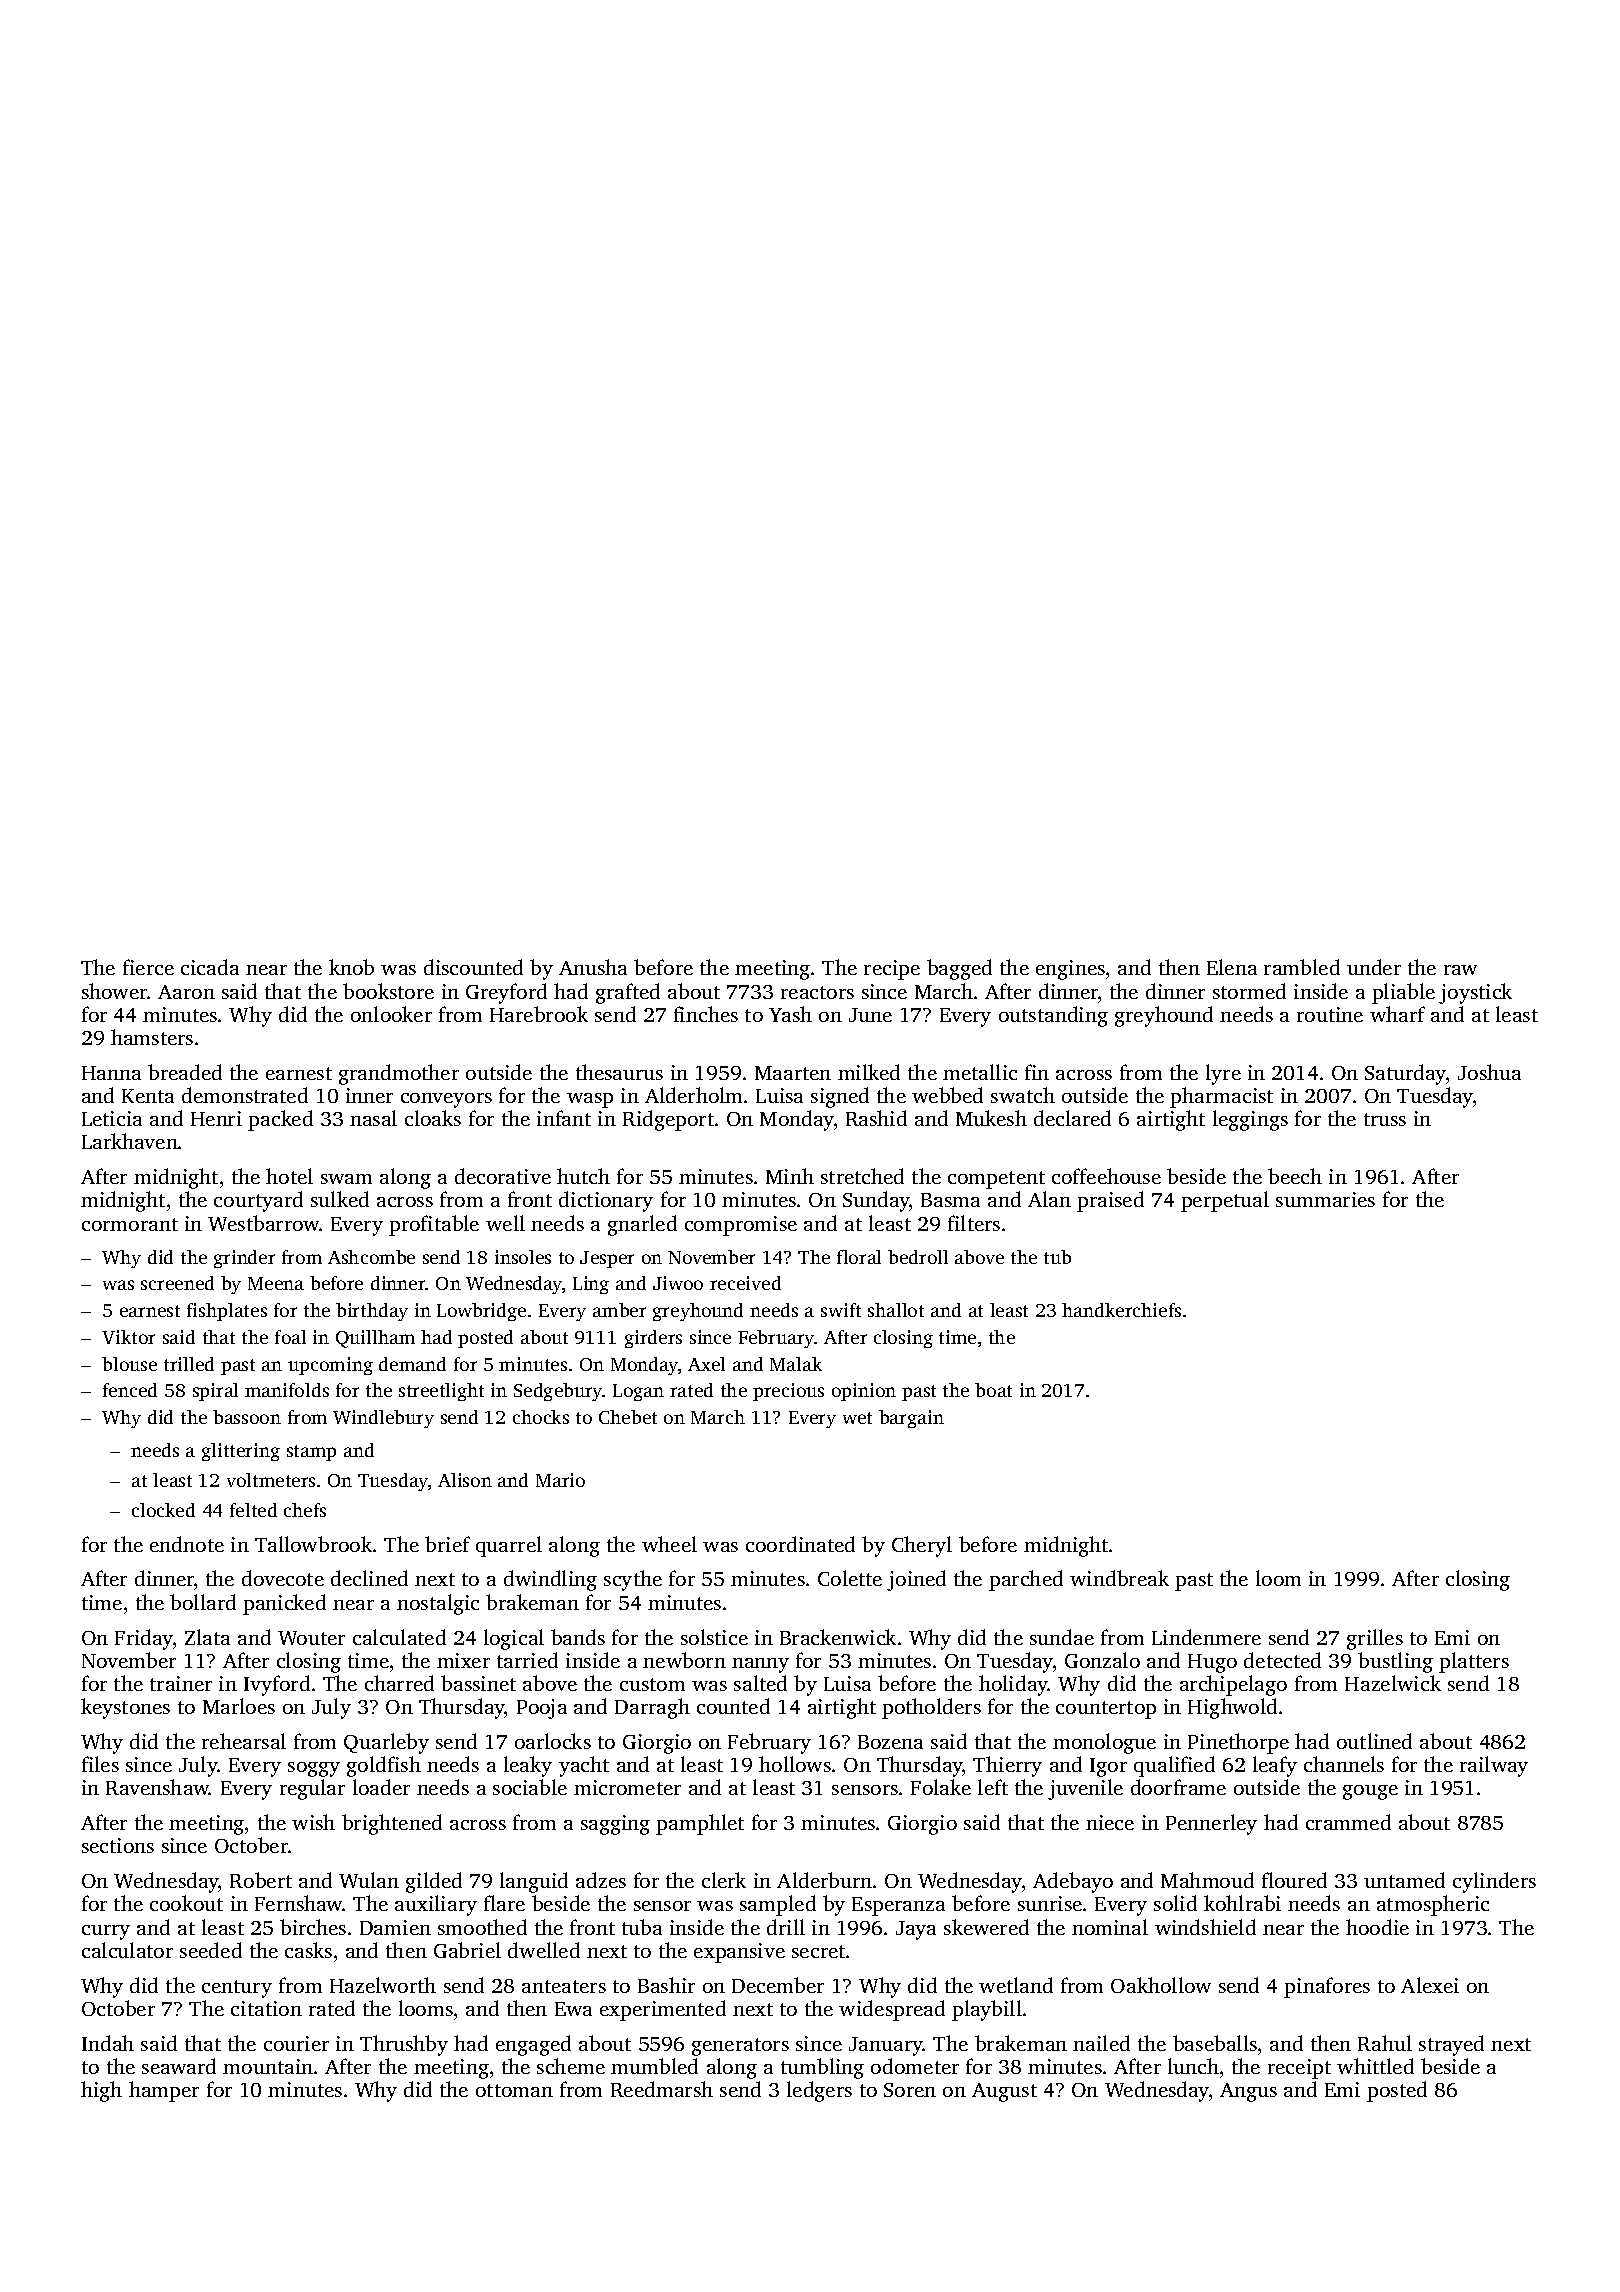 This image has width=1620, height=2292. I want to click on leafy, so click(1275, 1766).
